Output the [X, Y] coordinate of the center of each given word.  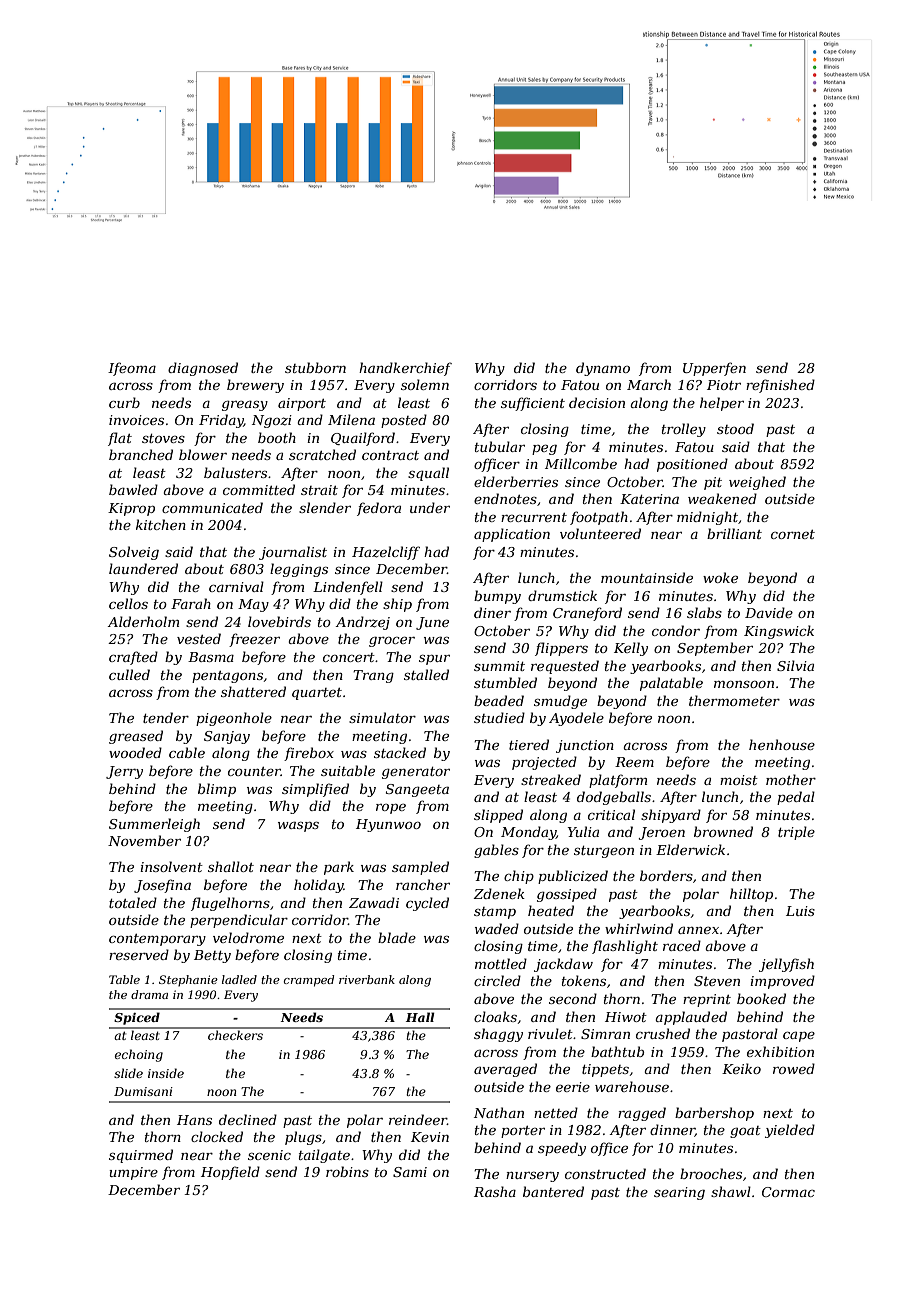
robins [347, 1171]
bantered [553, 1191]
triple [796, 833]
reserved [139, 954]
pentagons [227, 677]
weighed [757, 483]
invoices [136, 420]
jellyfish [786, 965]
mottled [501, 963]
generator [416, 773]
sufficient [533, 404]
